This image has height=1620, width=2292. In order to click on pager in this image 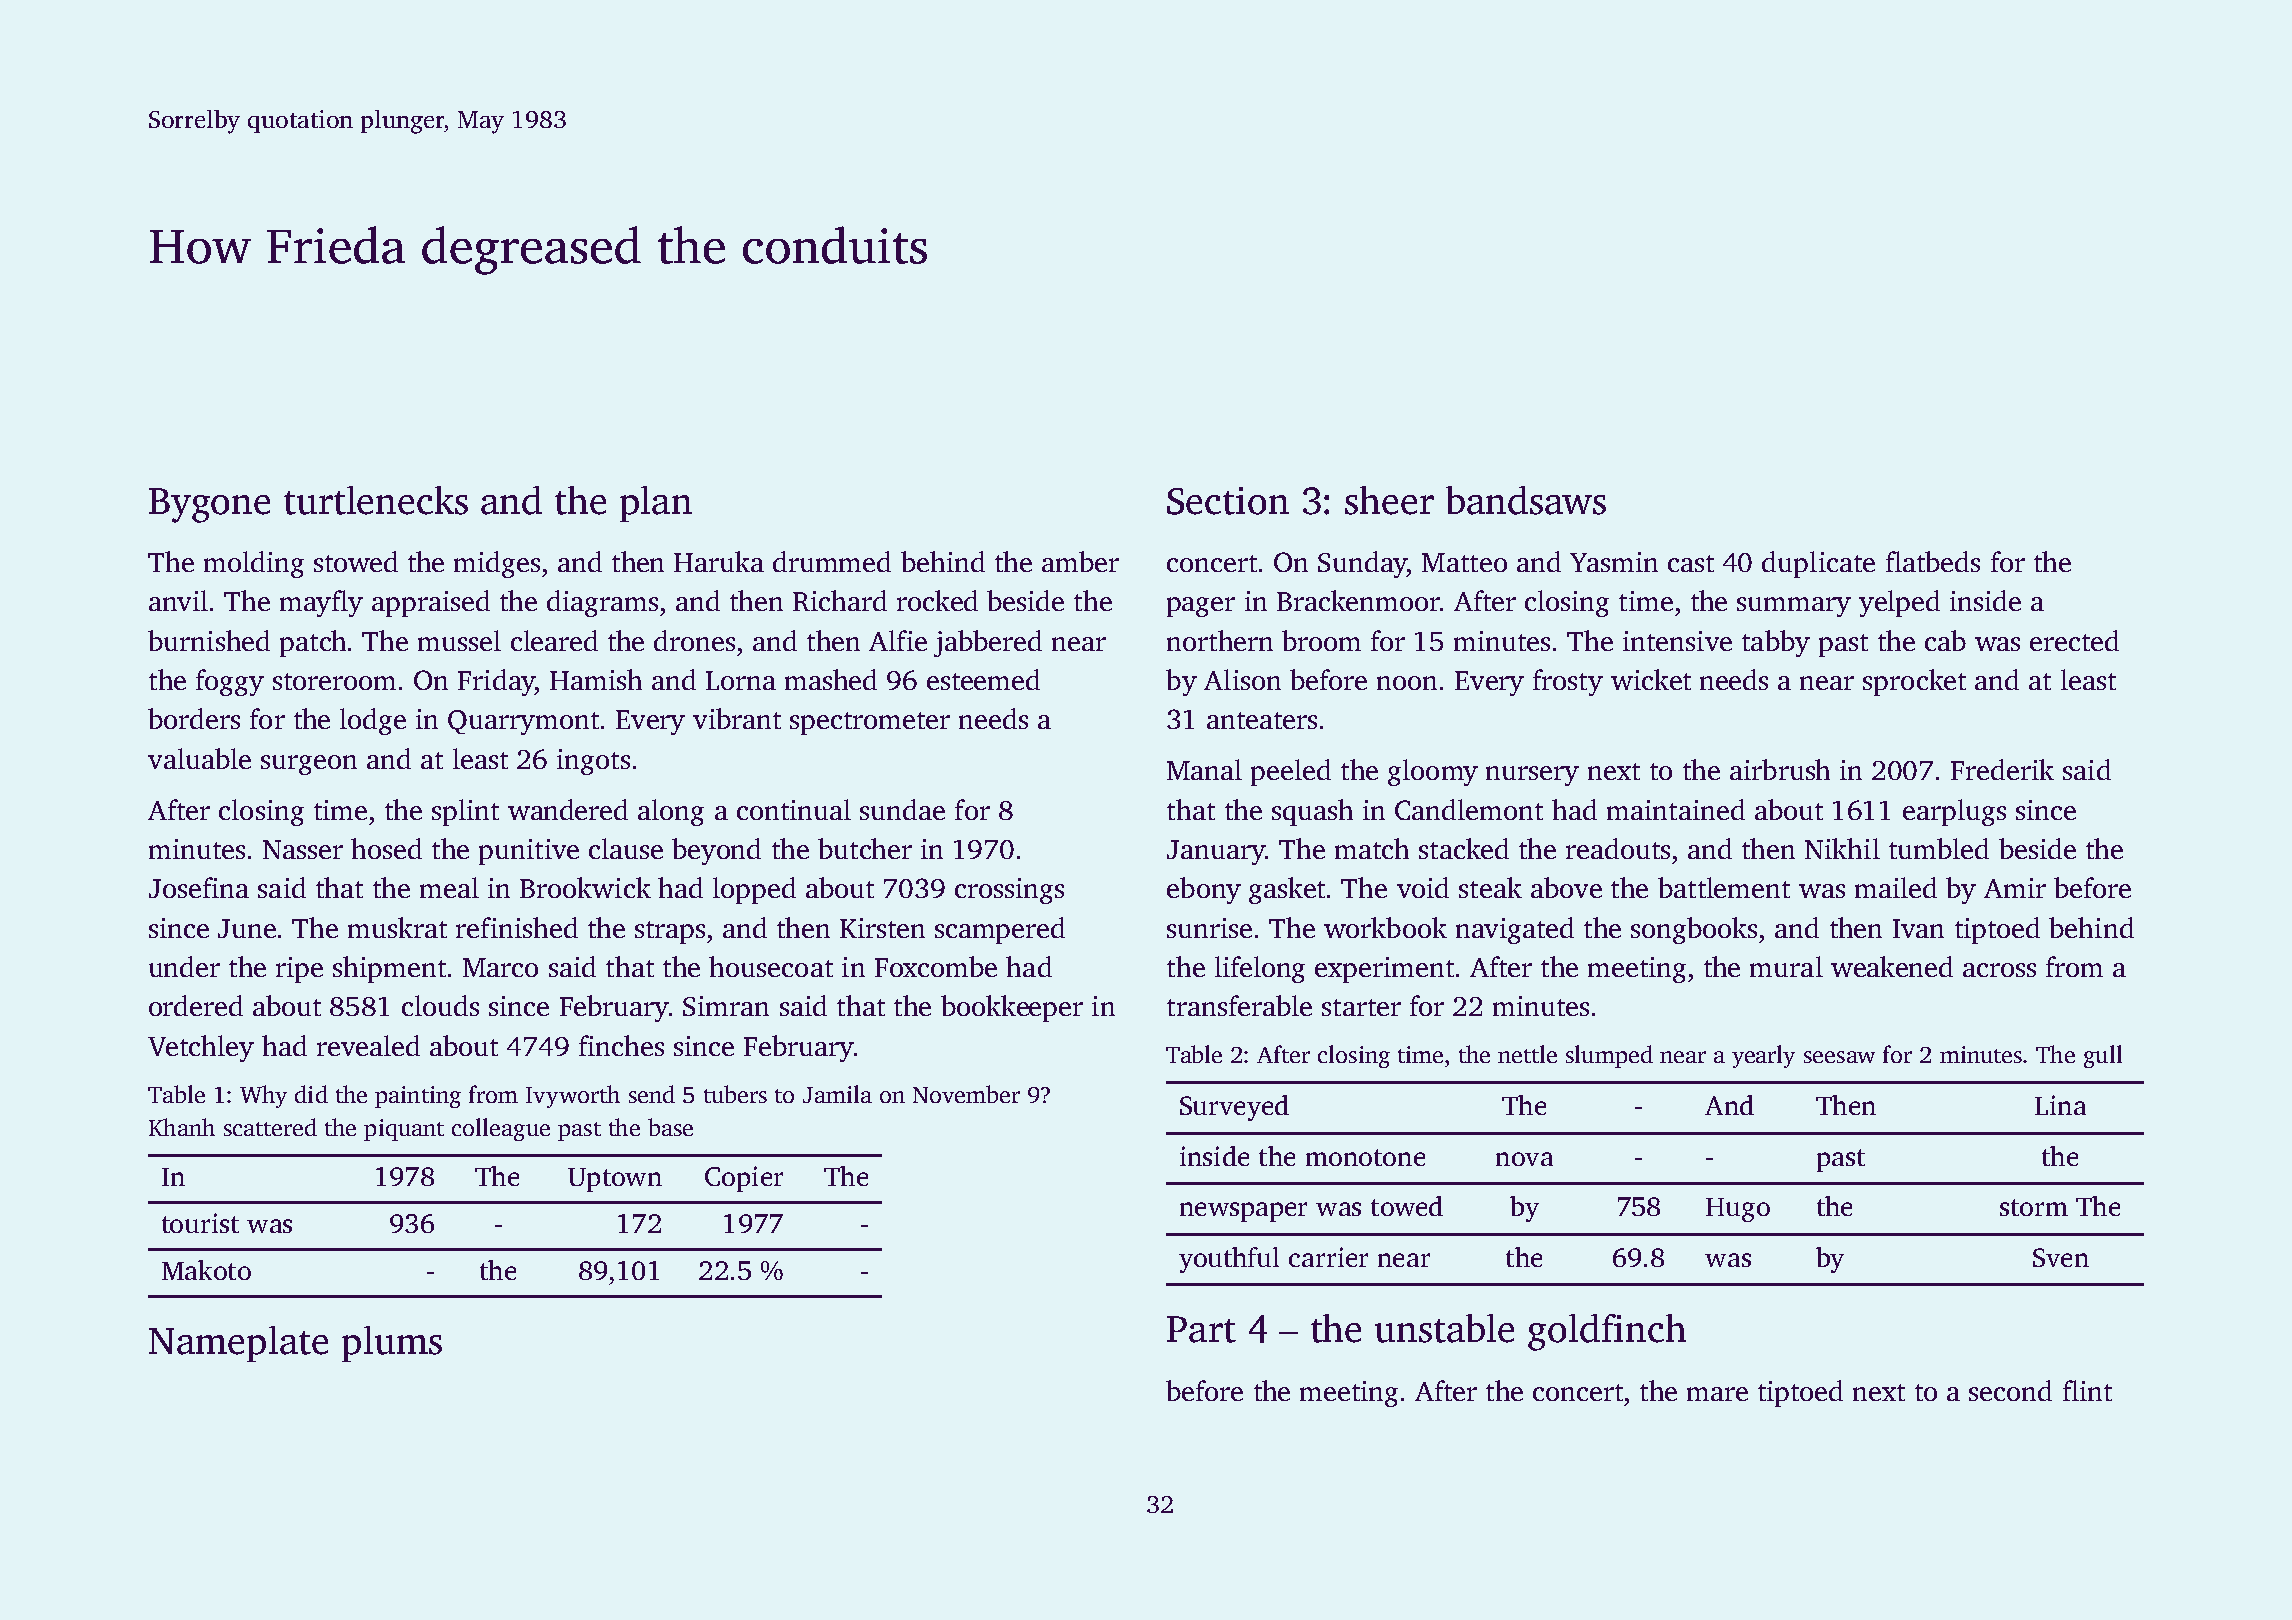, I will do `click(1201, 607)`.
